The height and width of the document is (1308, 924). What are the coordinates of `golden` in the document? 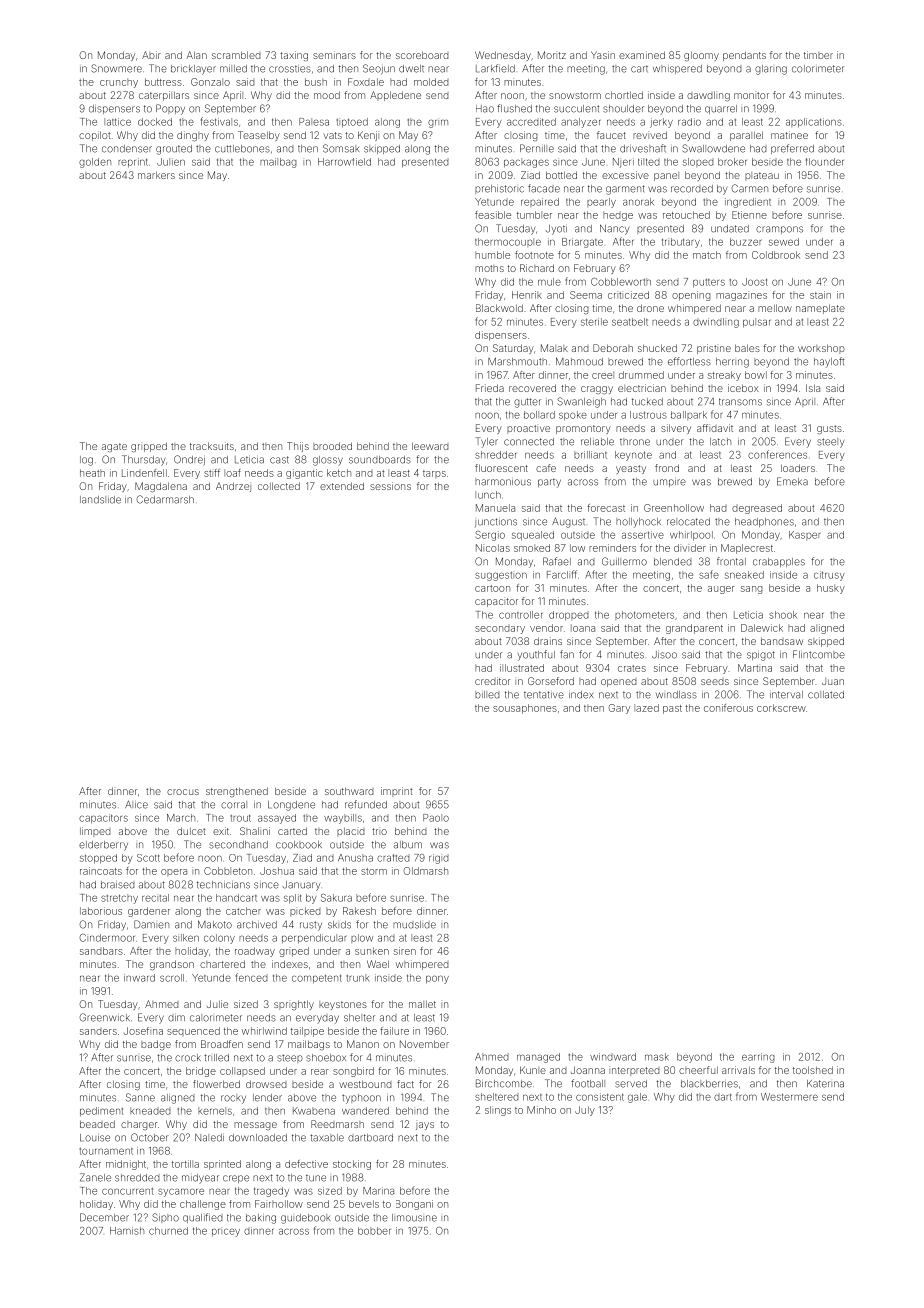 It's located at (95, 163).
